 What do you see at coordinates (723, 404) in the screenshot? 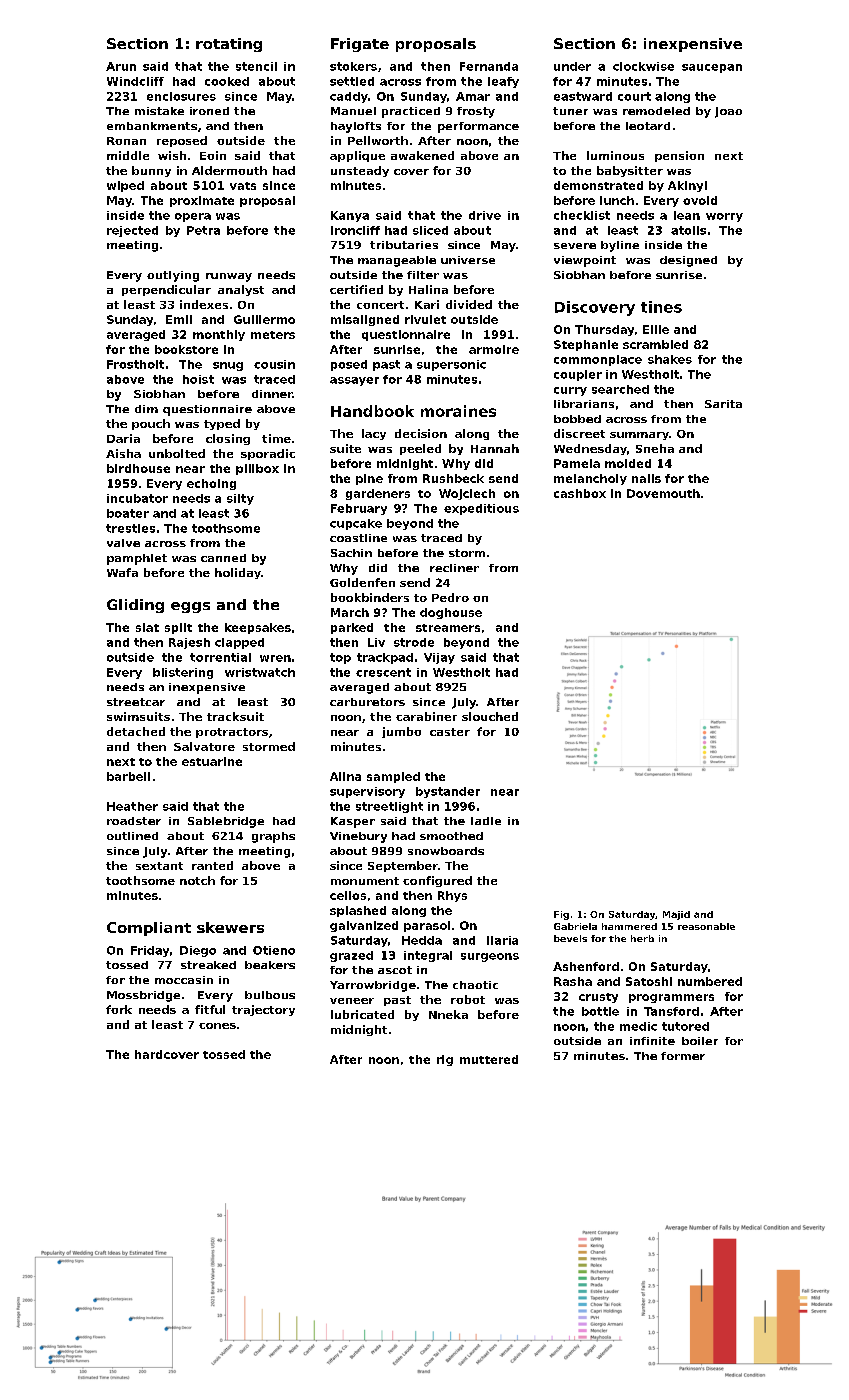
I see `Sarita` at bounding box center [723, 404].
